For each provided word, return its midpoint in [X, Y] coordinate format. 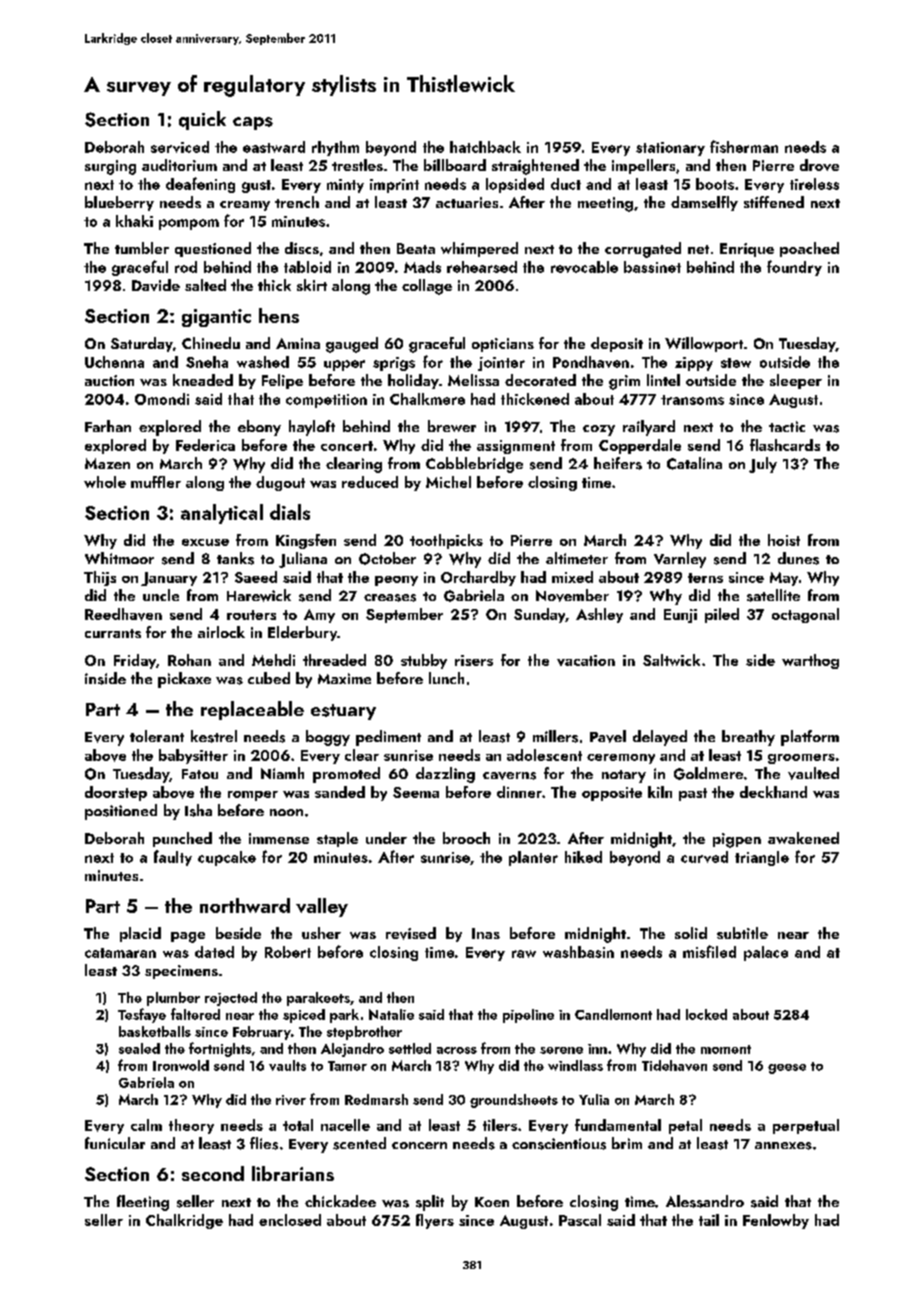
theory [191, 1126]
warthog [810, 661]
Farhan [108, 426]
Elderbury [302, 633]
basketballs [155, 1031]
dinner [519, 792]
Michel [448, 482]
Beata [416, 248]
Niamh [282, 773]
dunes [798, 558]
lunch [446, 678]
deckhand [773, 792]
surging [110, 167]
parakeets [318, 999]
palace [766, 953]
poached [809, 249]
